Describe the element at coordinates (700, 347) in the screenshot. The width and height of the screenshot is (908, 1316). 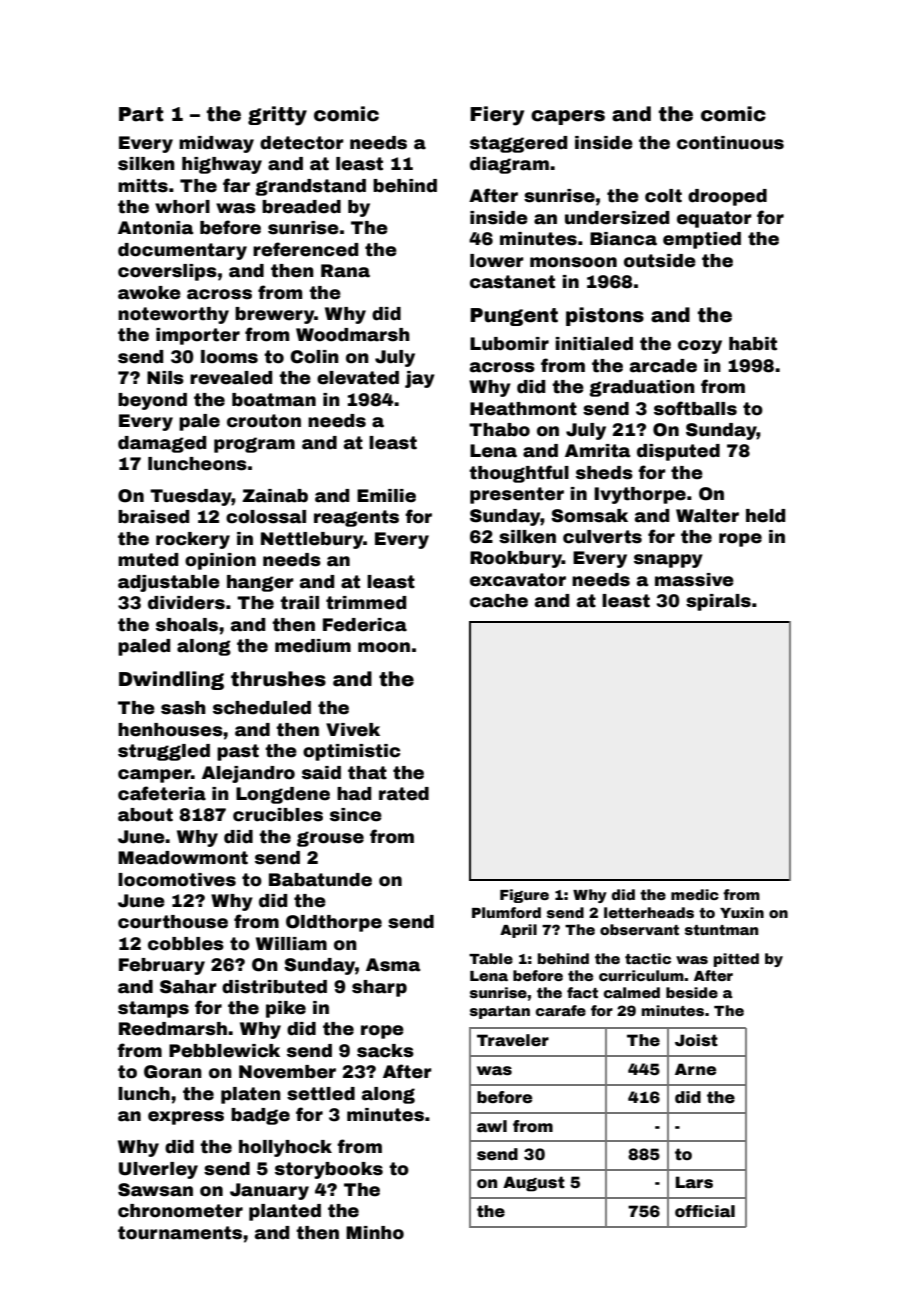
I see `cozy` at that location.
